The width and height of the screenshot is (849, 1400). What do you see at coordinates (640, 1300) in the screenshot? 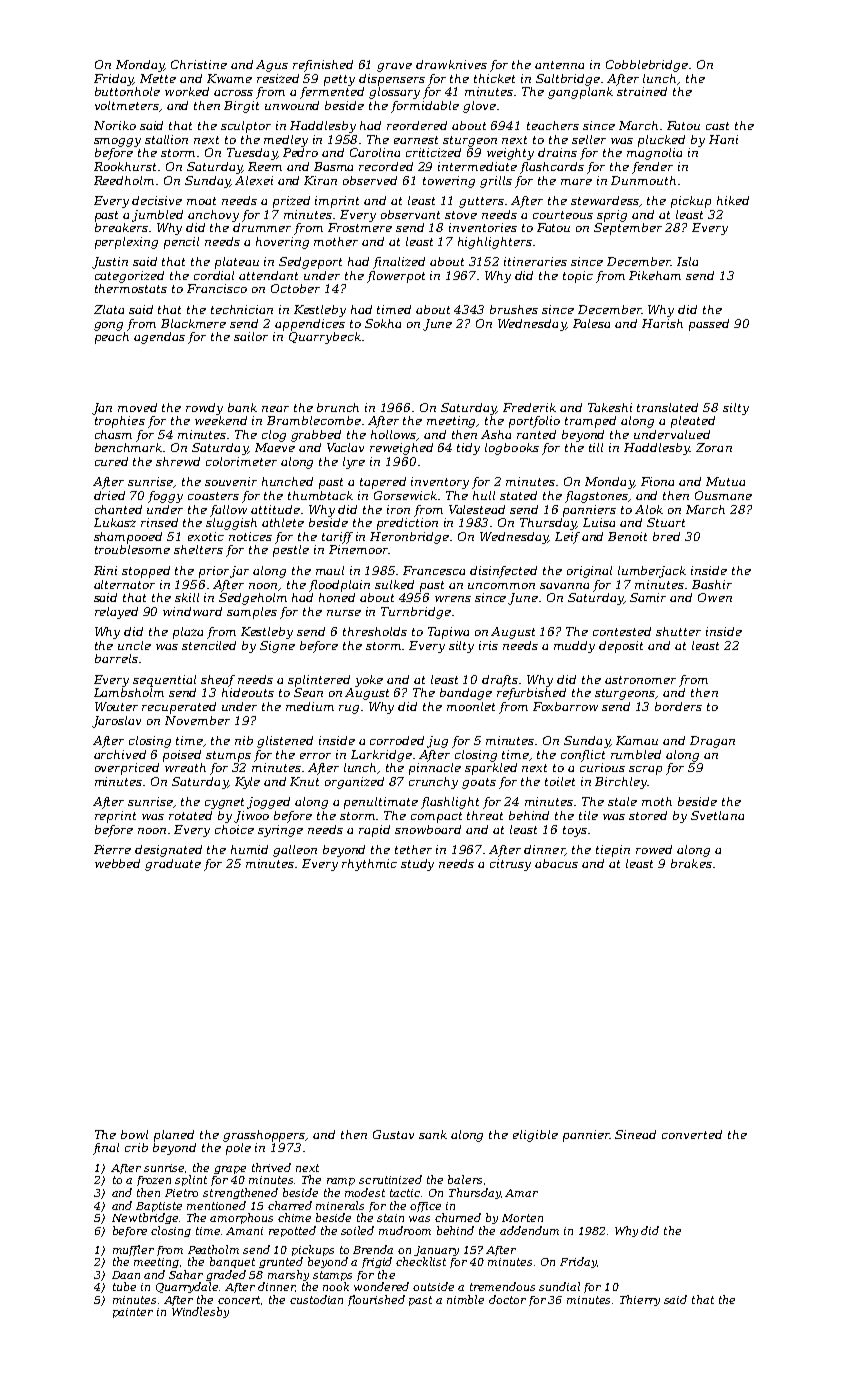
I see `Thierry` at bounding box center [640, 1300].
